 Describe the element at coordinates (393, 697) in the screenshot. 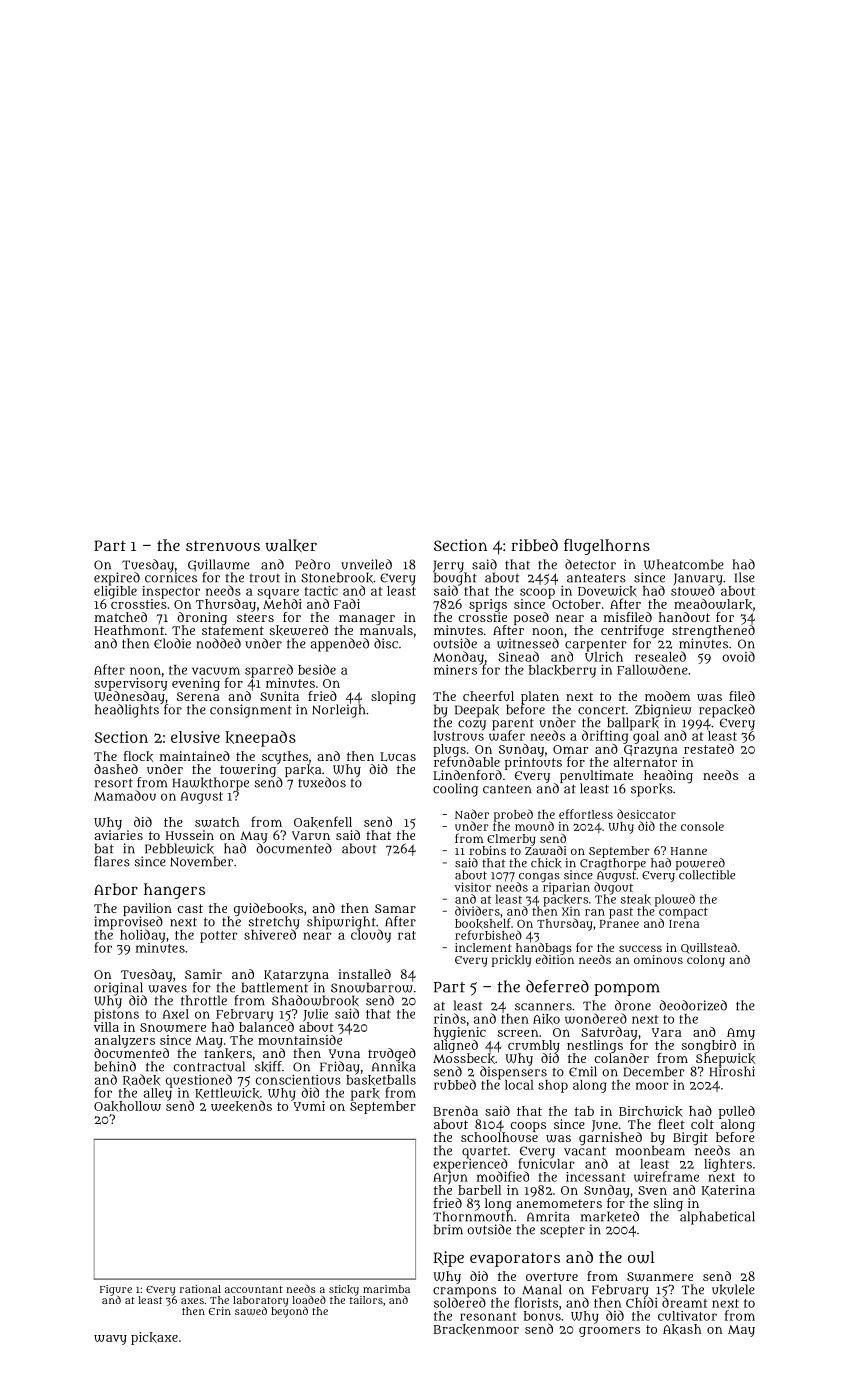

I see `sloping` at that location.
